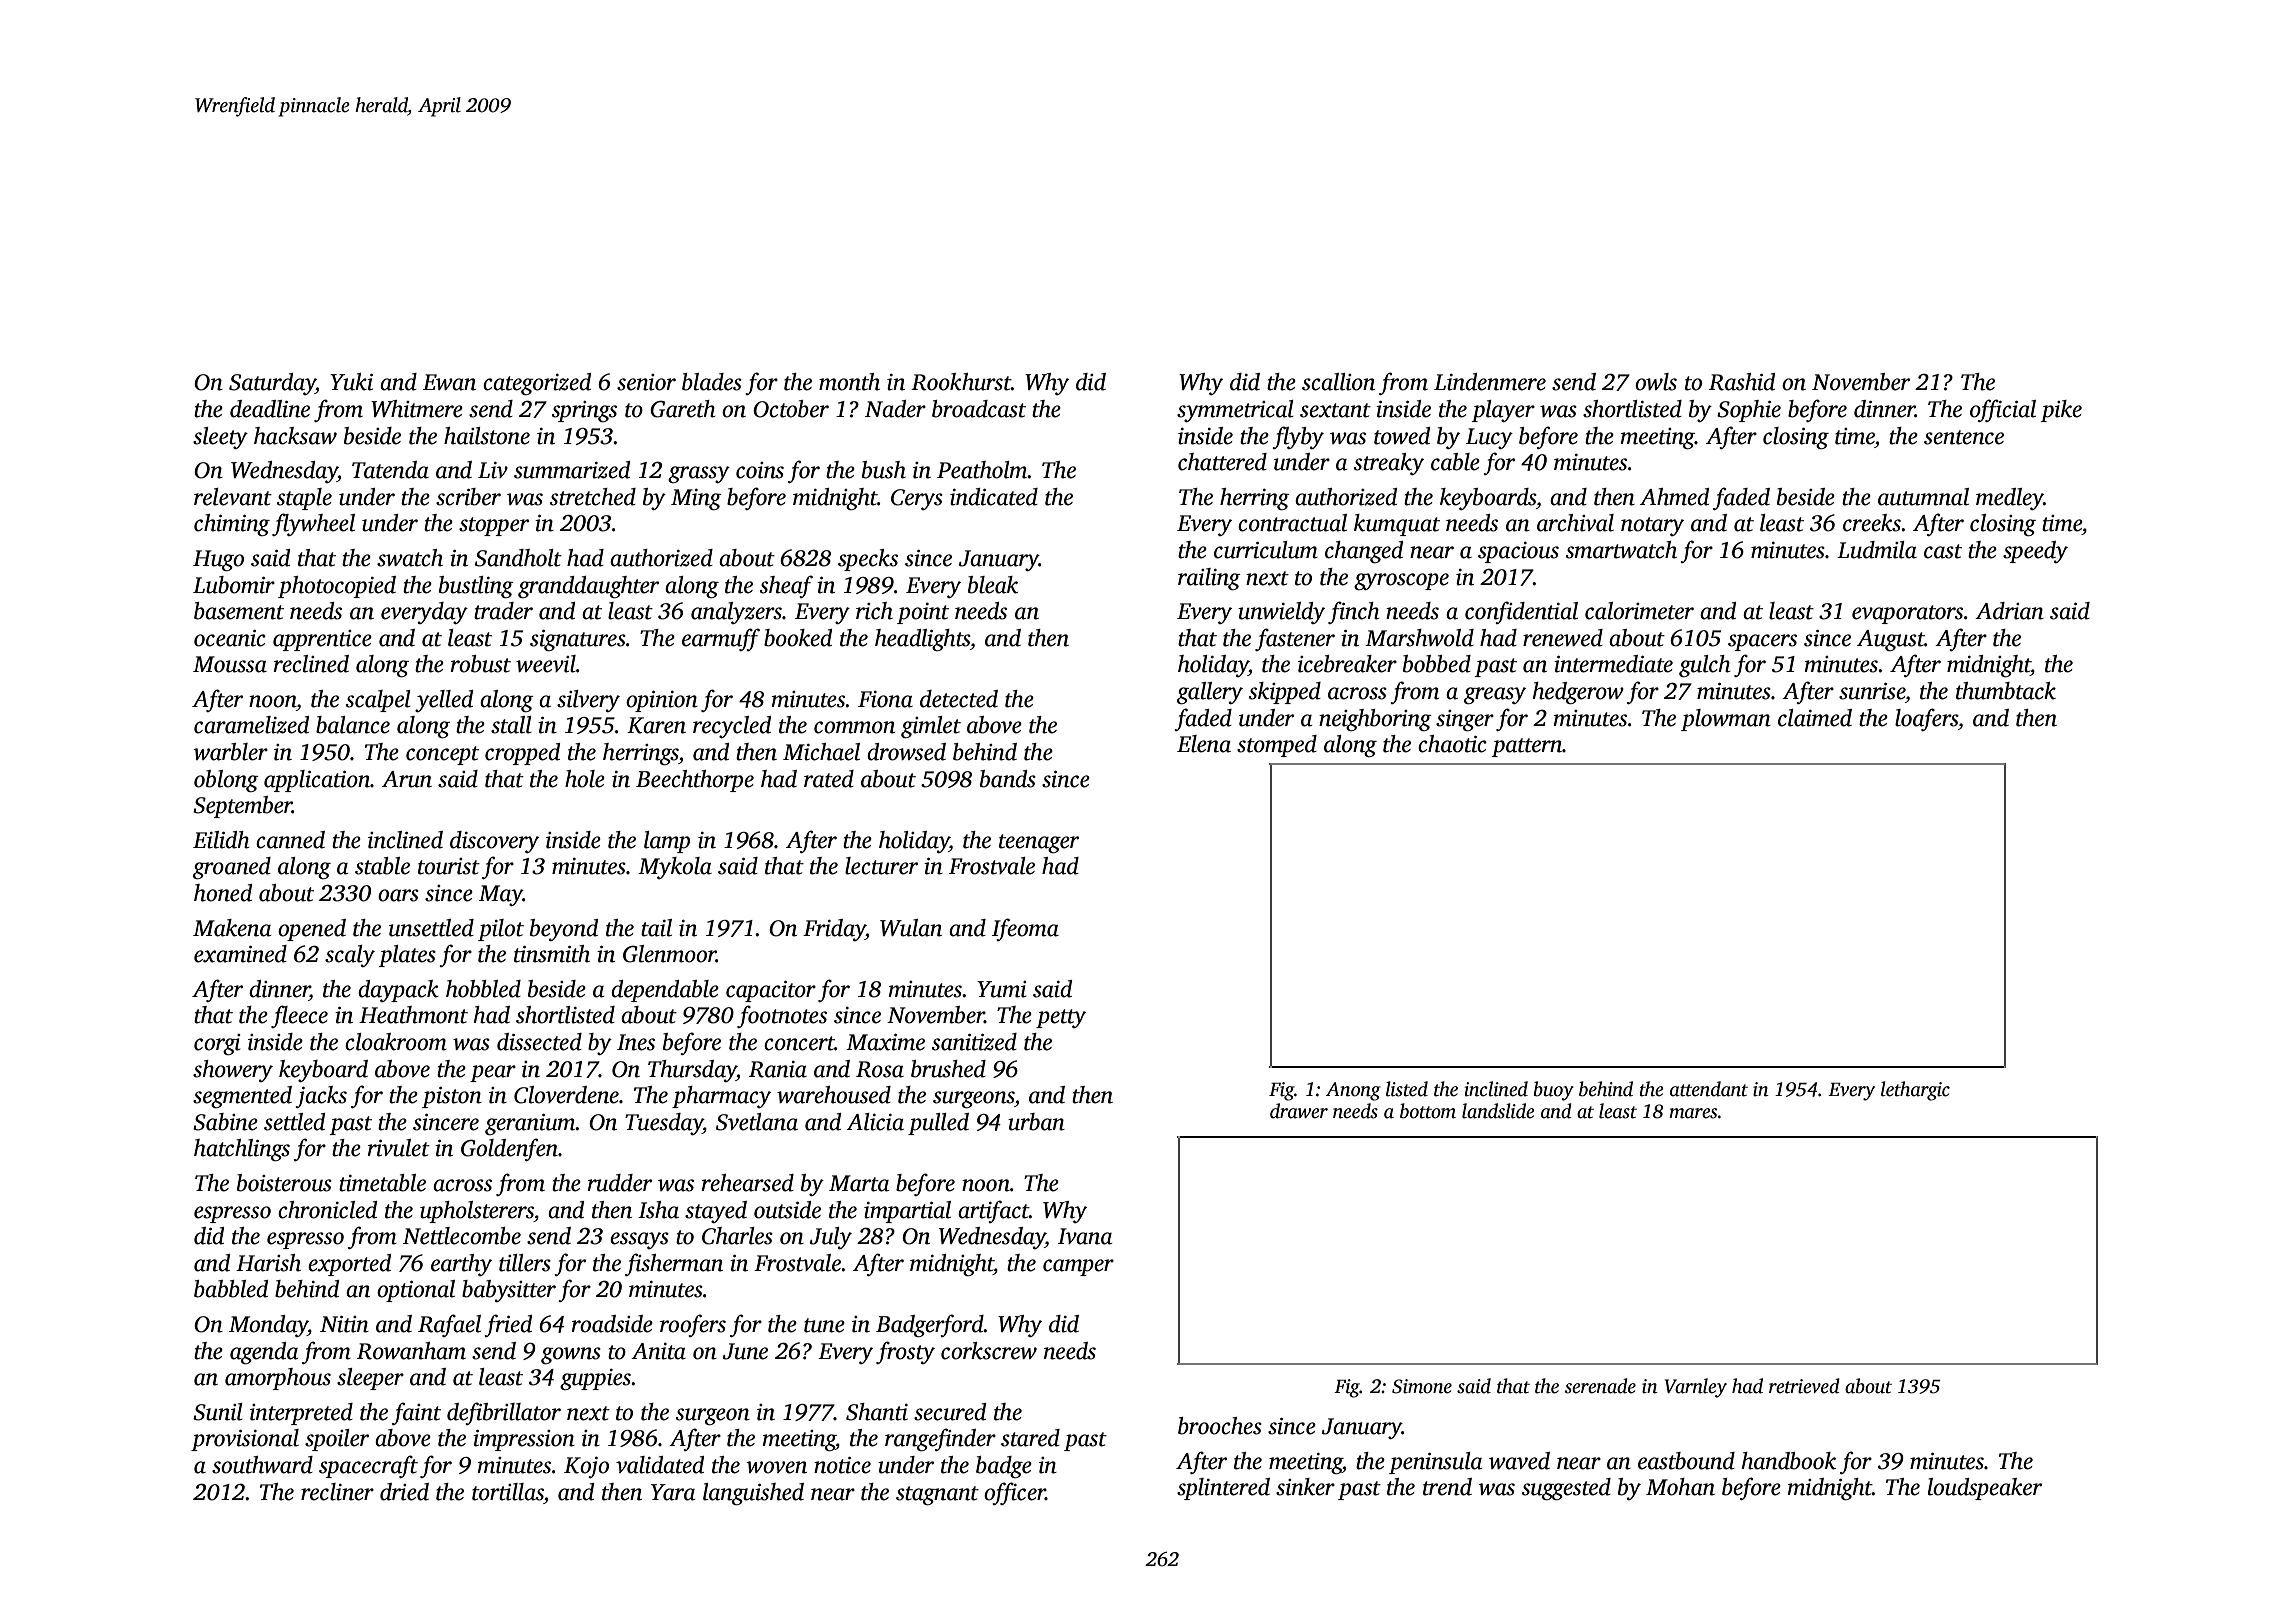 The height and width of the page is (1620, 2292). What do you see at coordinates (636, 1042) in the page?
I see `Ines` at bounding box center [636, 1042].
